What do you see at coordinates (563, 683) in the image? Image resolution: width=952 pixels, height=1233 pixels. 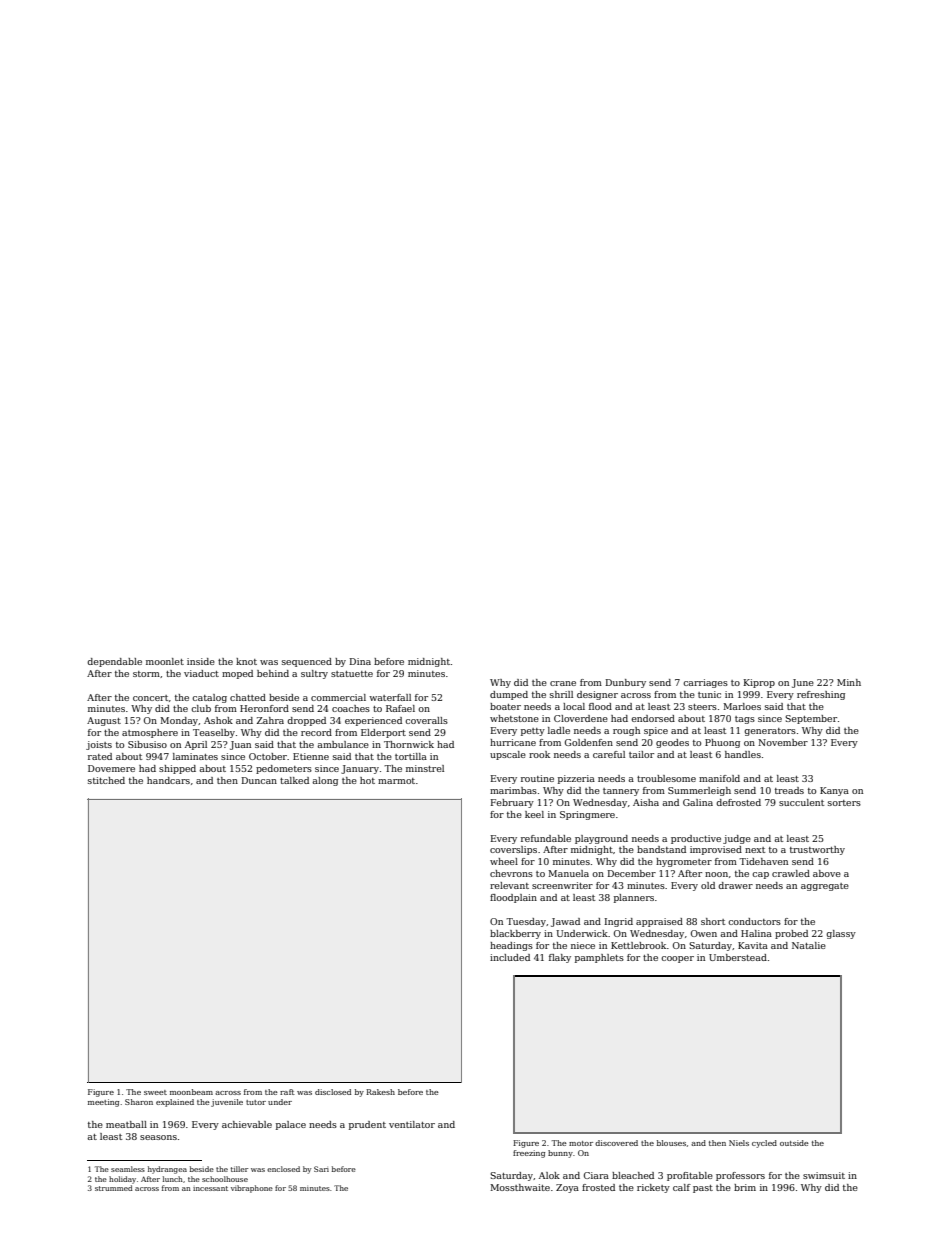 I see `crane` at bounding box center [563, 683].
